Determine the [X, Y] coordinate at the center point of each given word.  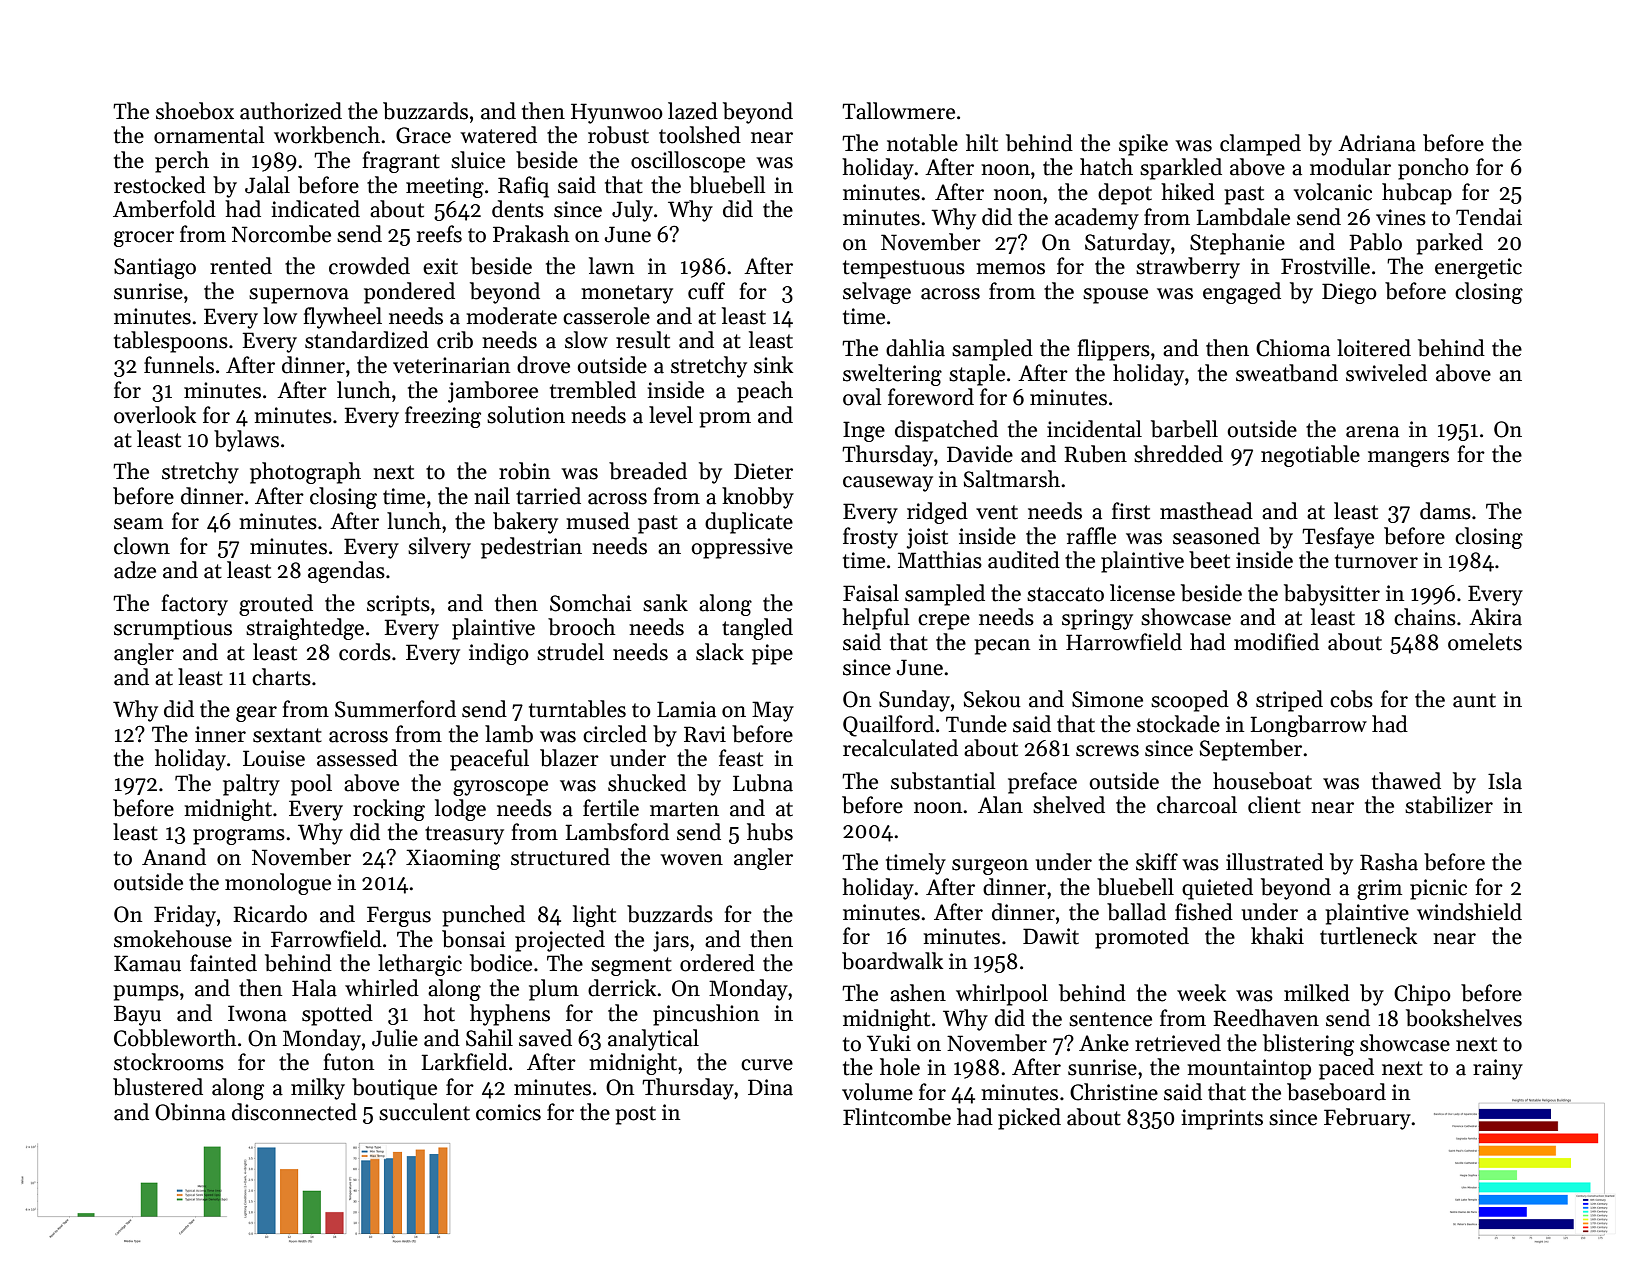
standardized [367, 340]
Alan [1000, 805]
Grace [423, 135]
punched [483, 916]
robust [618, 135]
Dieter [763, 471]
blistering [1308, 1045]
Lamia [686, 709]
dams [1445, 511]
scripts [398, 605]
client [1274, 805]
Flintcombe [897, 1117]
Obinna [190, 1112]
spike [1143, 145]
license [1142, 593]
